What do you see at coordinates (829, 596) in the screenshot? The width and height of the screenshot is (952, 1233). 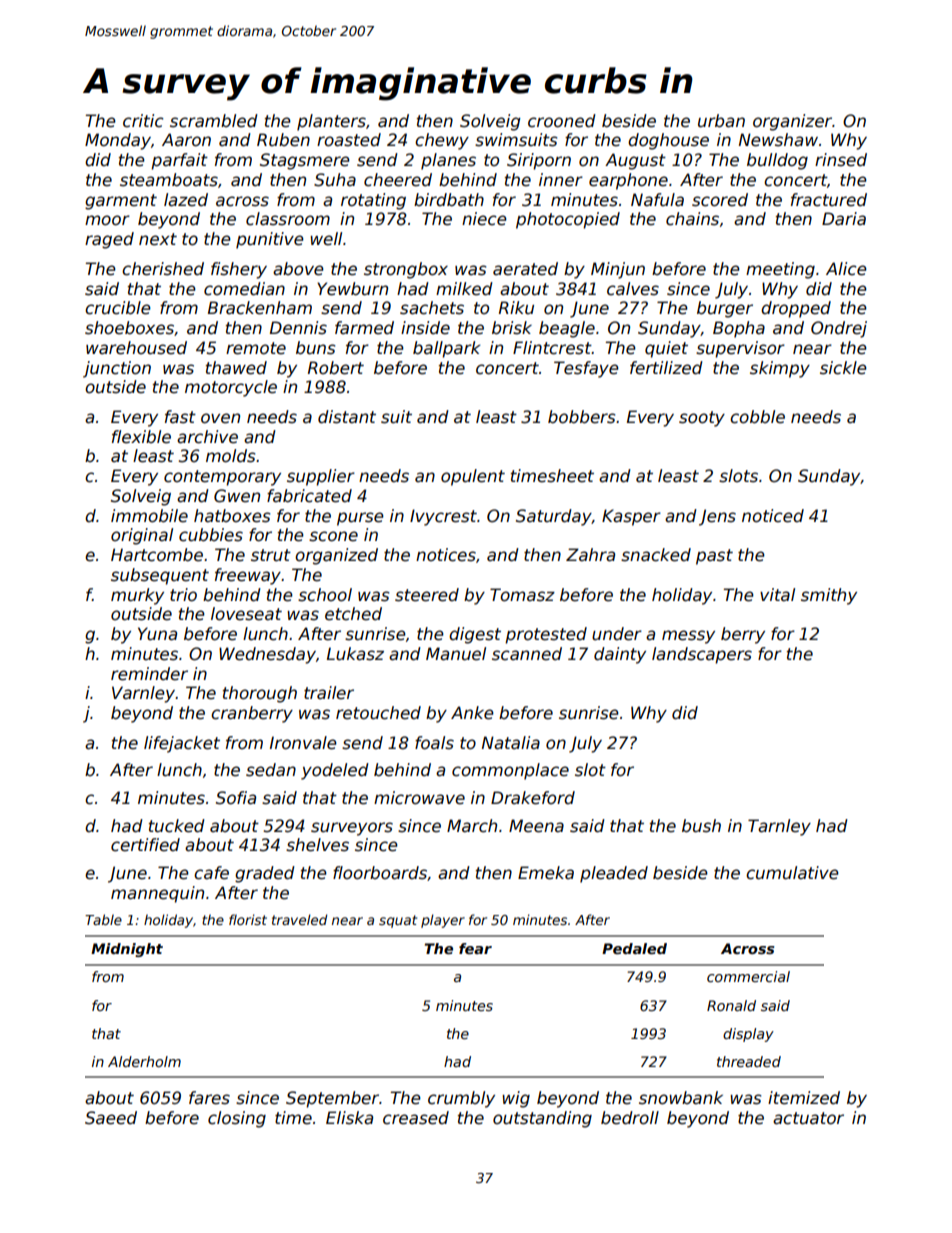 I see `smithy` at bounding box center [829, 596].
